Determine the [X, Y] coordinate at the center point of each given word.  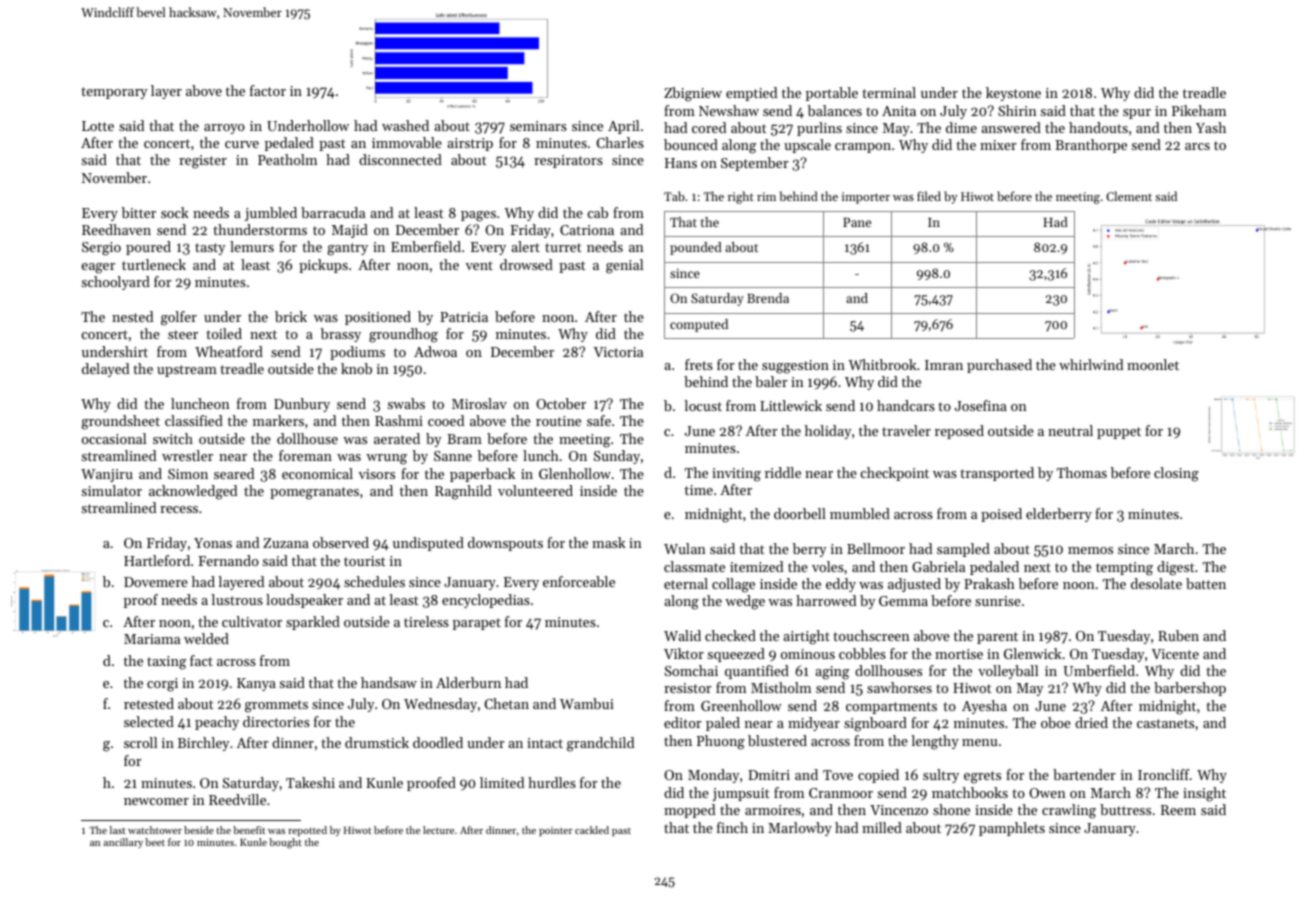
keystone [1013, 94]
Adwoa [435, 351]
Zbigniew [693, 94]
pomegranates [314, 493]
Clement [1129, 196]
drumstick [377, 742]
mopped [689, 811]
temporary [114, 93]
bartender [1084, 774]
